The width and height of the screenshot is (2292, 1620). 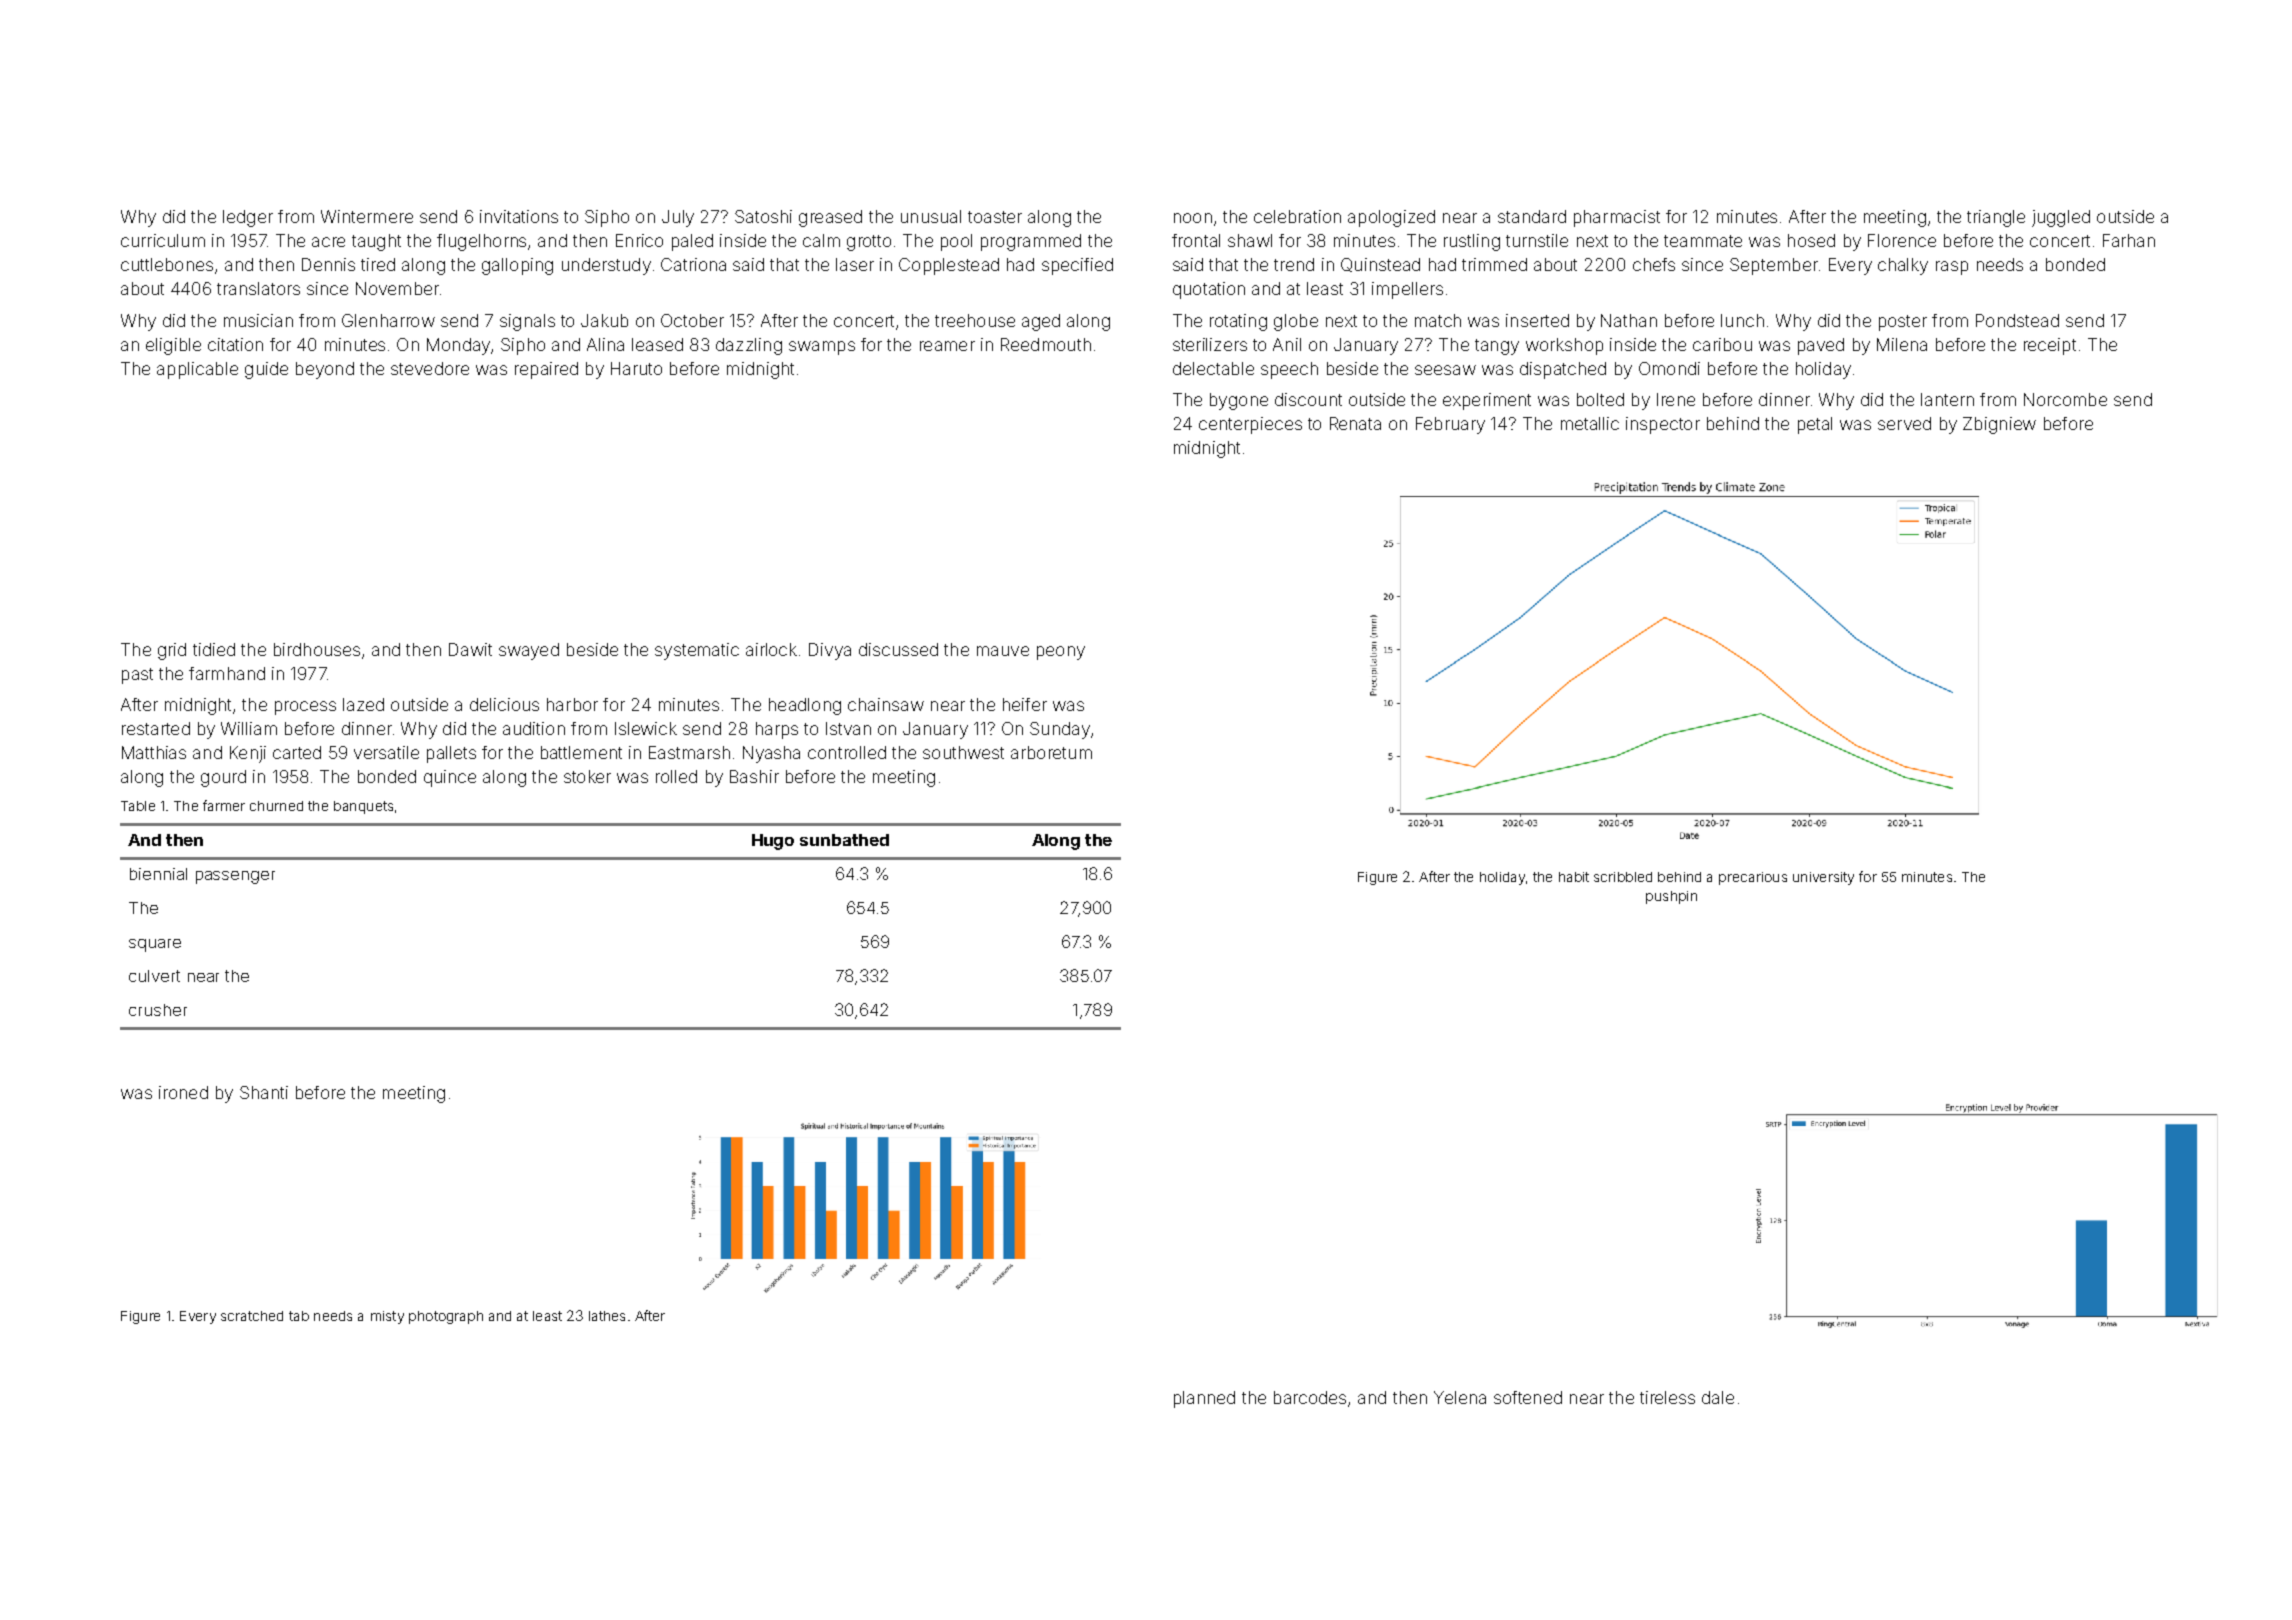 I want to click on Haruto, so click(x=636, y=368).
